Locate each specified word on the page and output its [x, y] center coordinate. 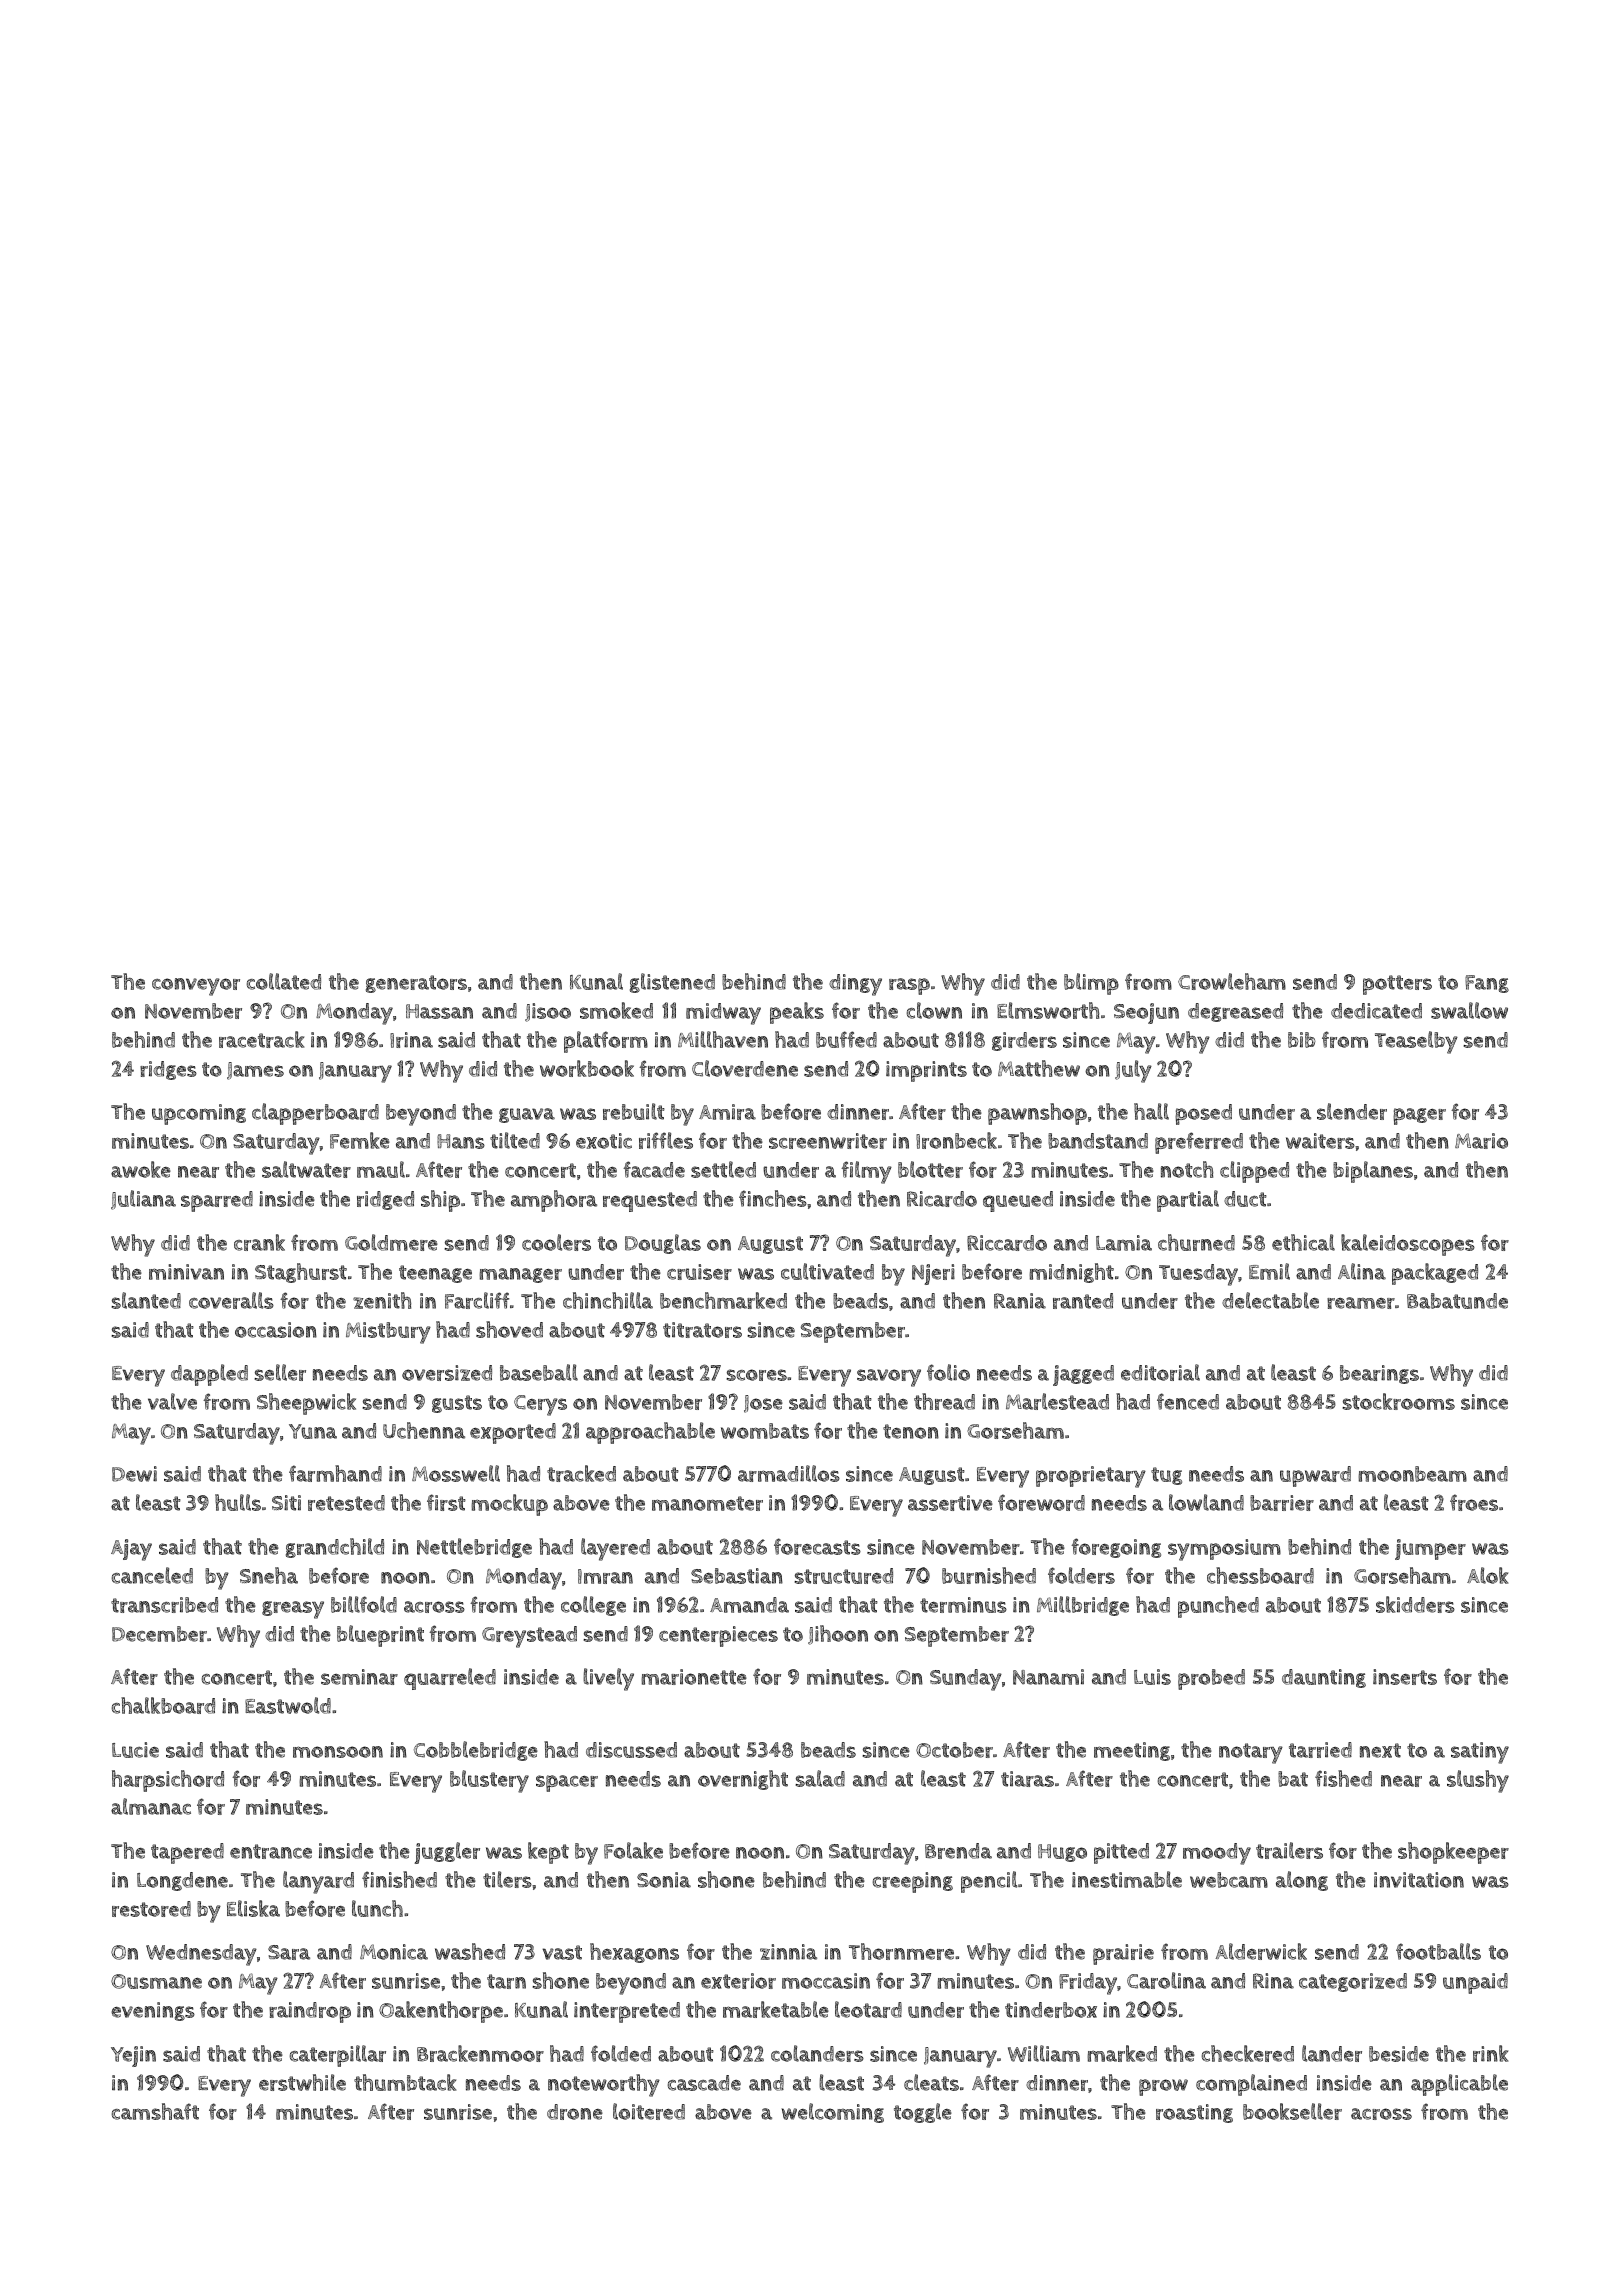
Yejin [133, 2056]
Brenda [958, 1851]
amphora [554, 1201]
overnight [743, 1780]
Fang [1487, 984]
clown [934, 1010]
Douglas [663, 1244]
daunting [1324, 1678]
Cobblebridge [476, 1751]
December [159, 1634]
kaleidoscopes [1408, 1245]
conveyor [196, 987]
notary [1251, 1753]
